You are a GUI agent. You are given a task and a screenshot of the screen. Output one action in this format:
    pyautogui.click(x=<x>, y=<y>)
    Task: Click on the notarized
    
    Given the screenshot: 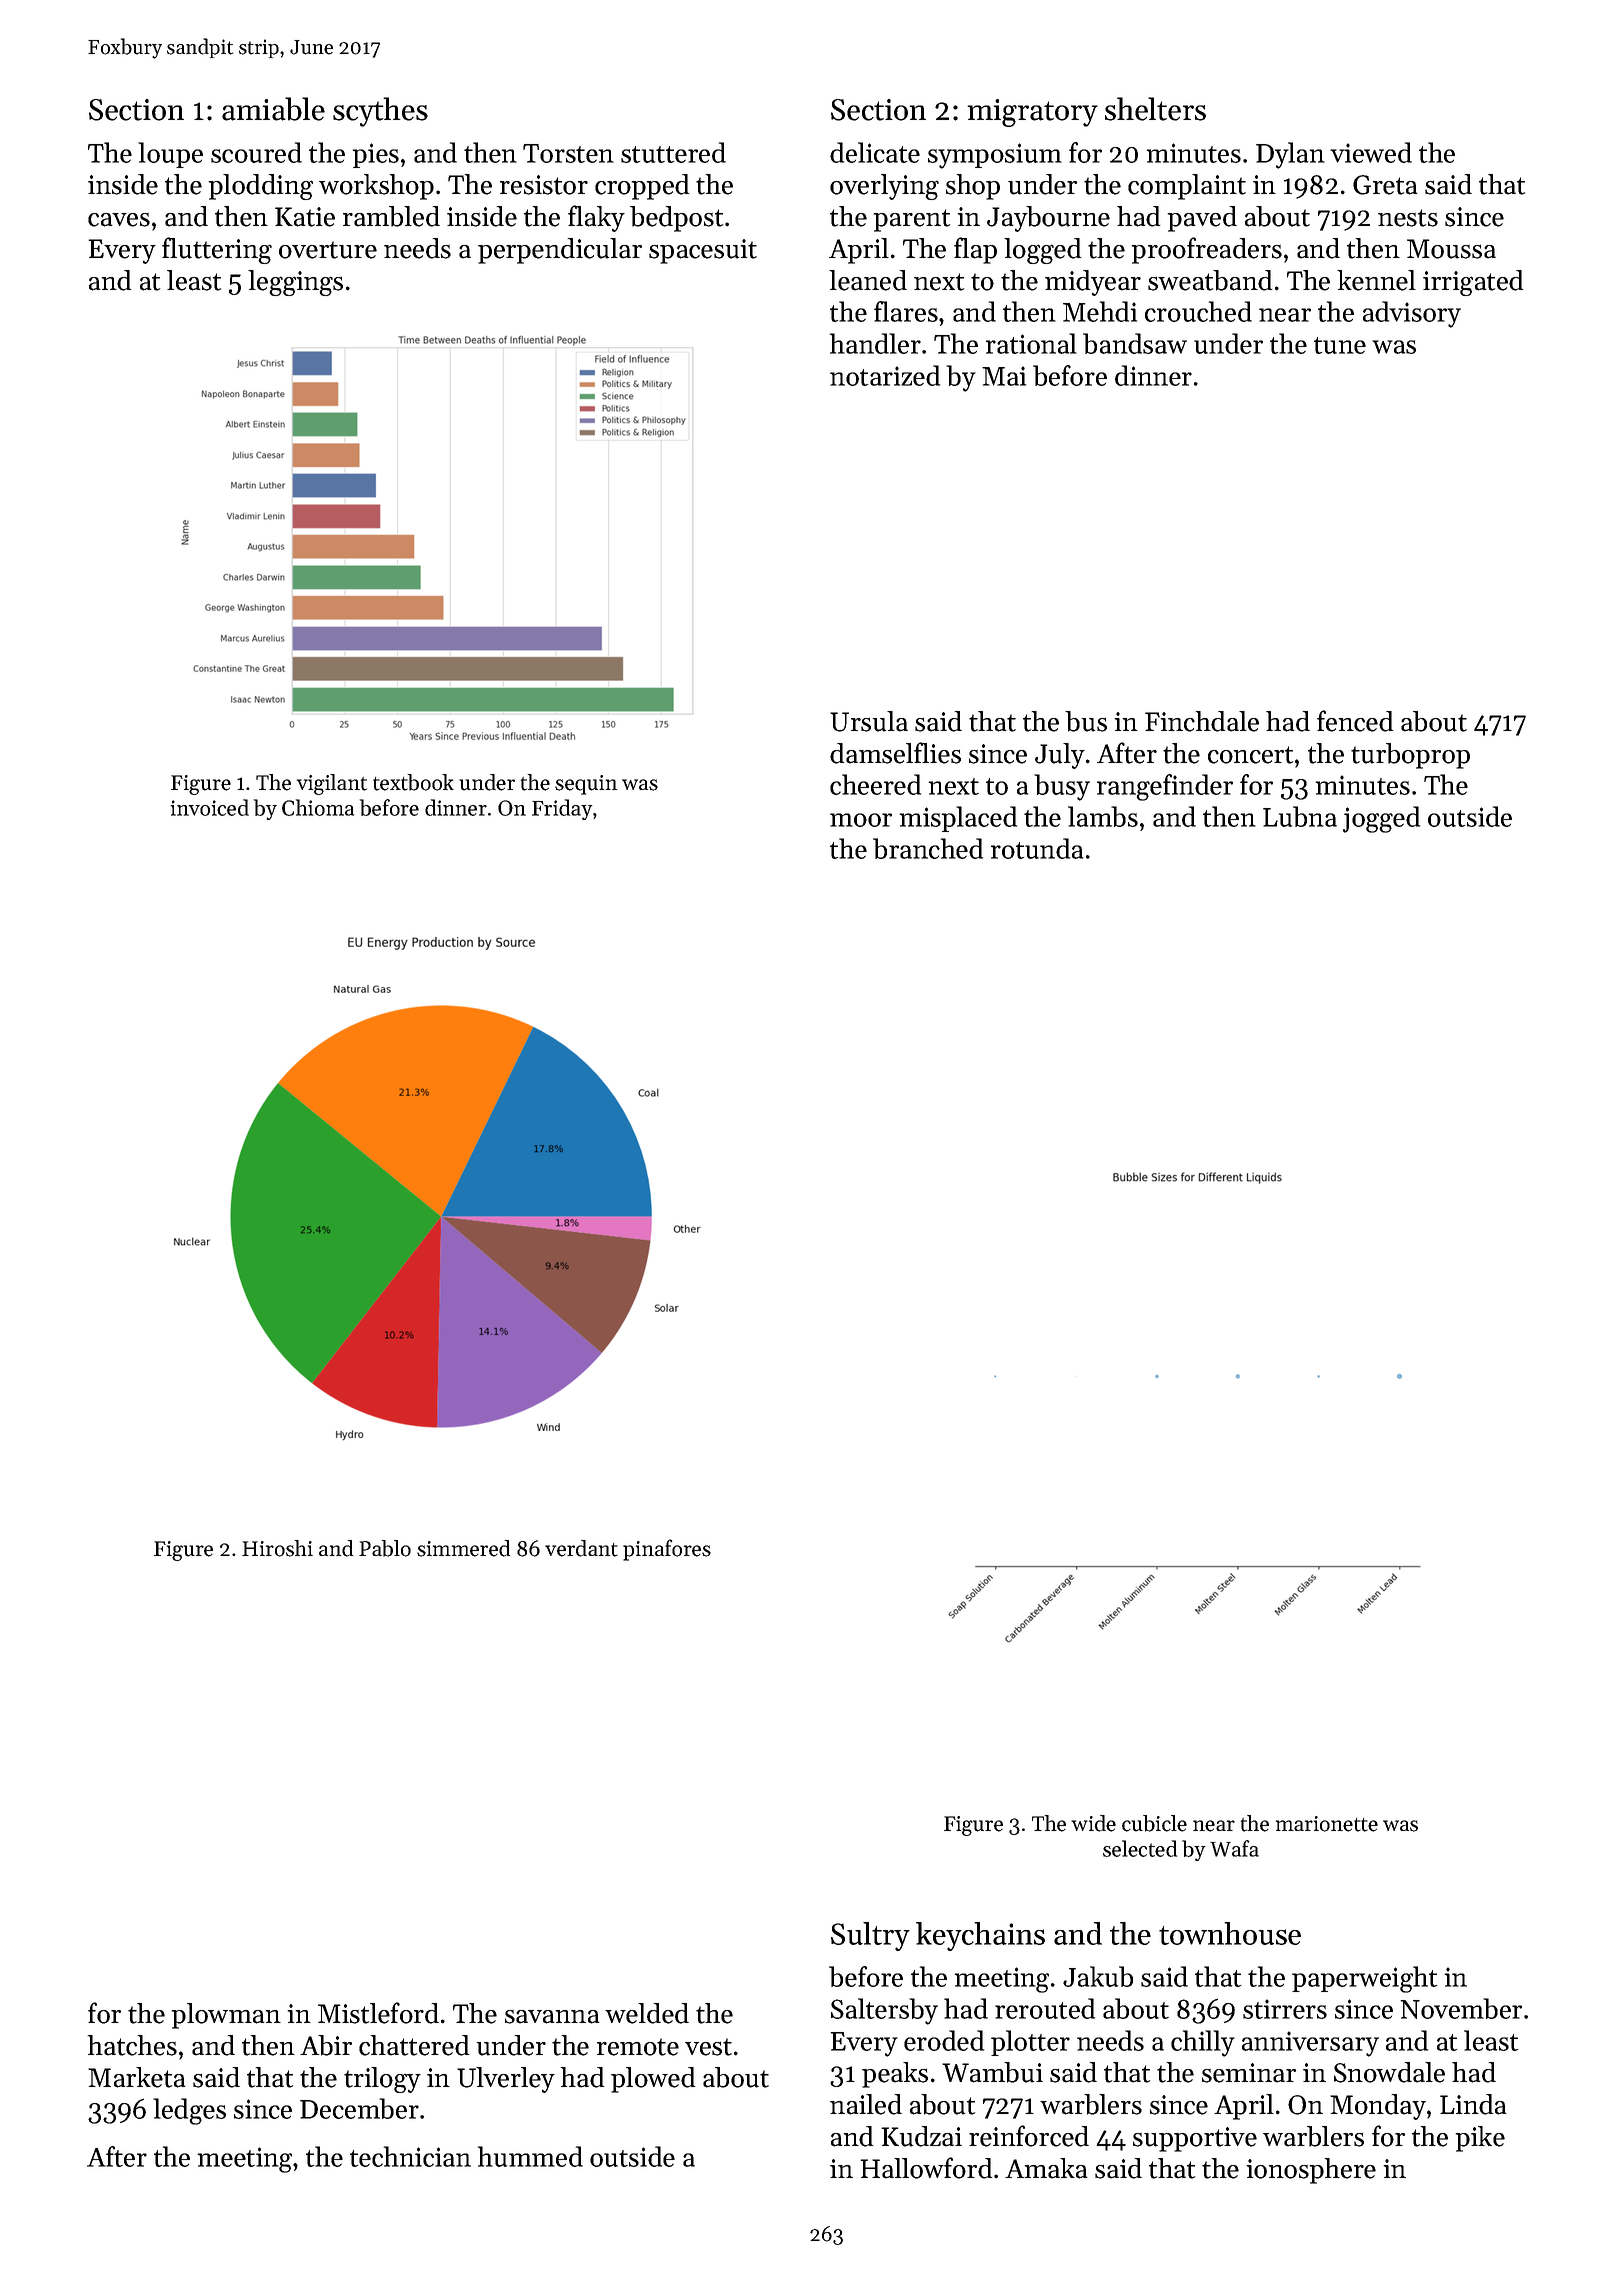 What is the action you would take?
    pyautogui.click(x=885, y=375)
